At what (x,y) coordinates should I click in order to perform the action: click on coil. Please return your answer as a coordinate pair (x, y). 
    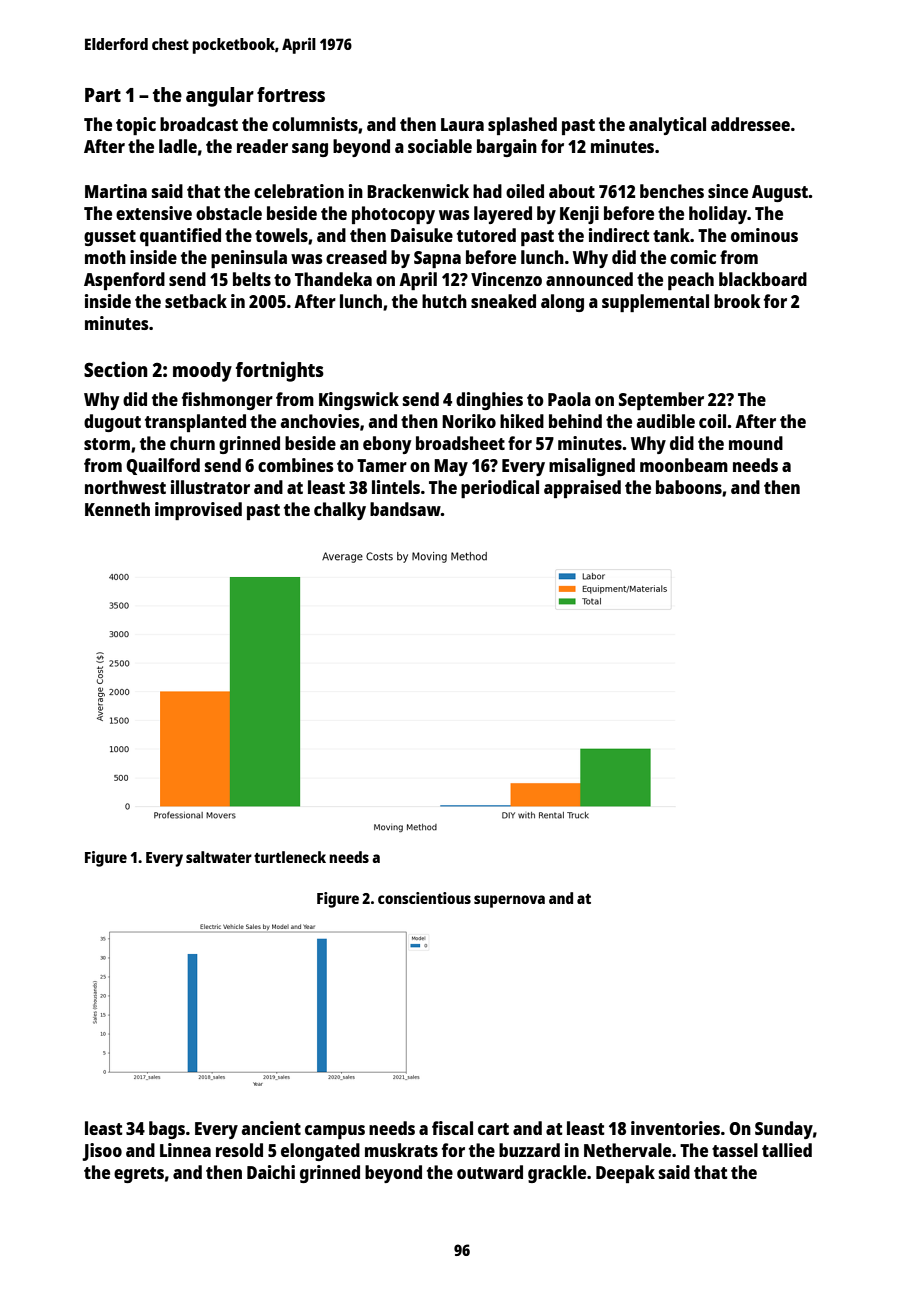
    Looking at the image, I should click on (712, 421).
